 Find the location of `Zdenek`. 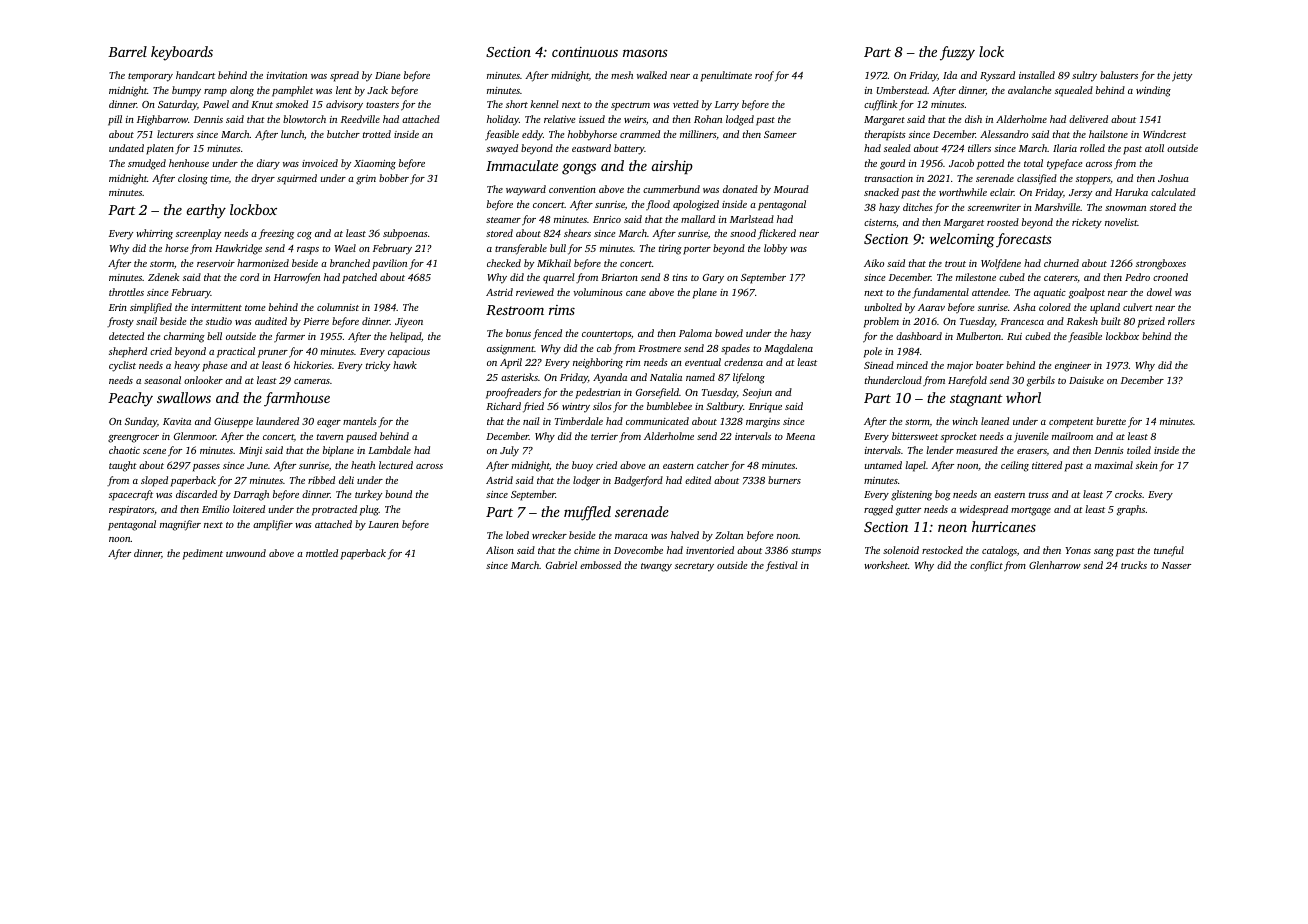

Zdenek is located at coordinates (163, 277).
